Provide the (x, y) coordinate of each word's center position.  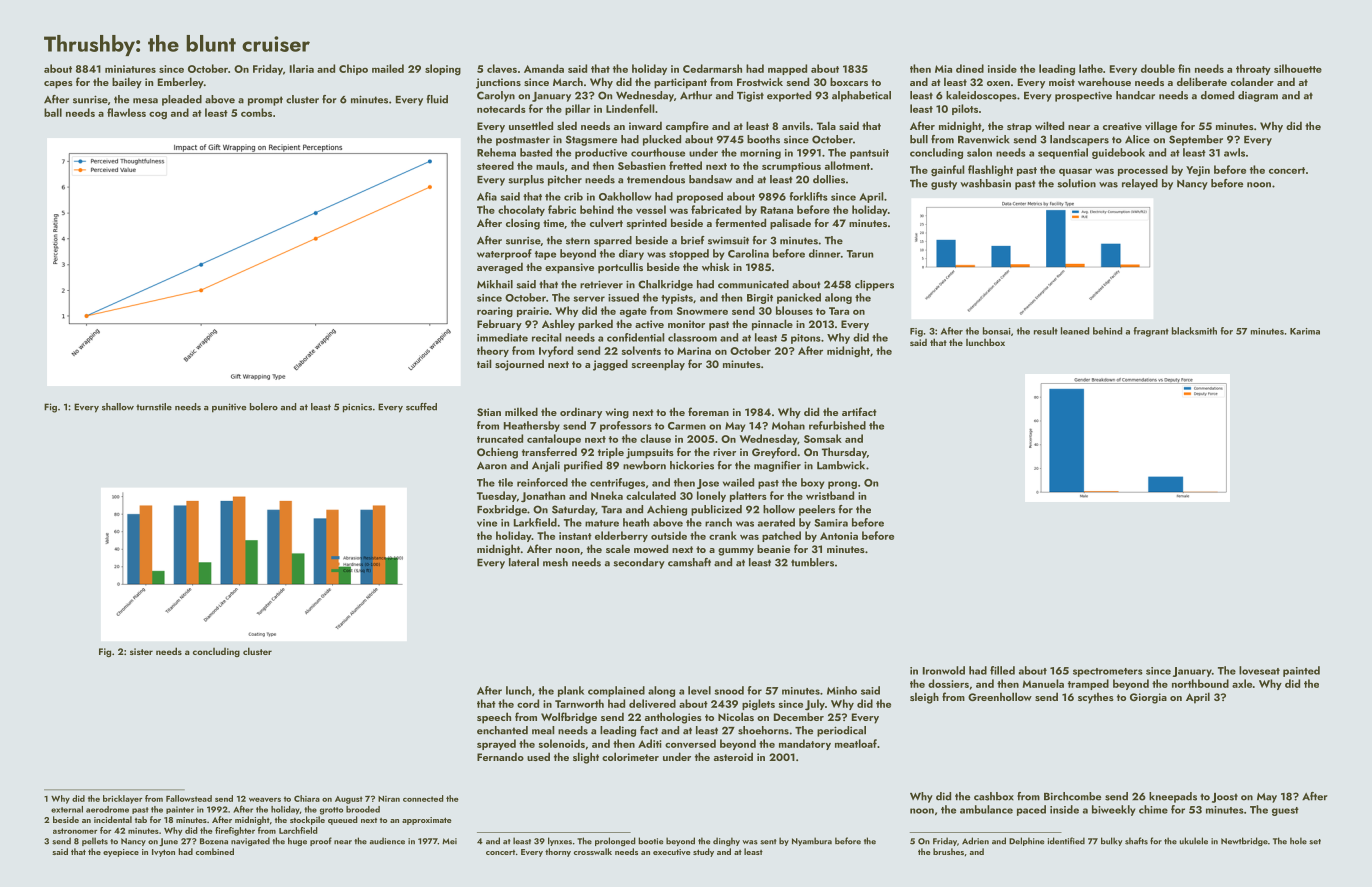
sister (141, 651)
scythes (1096, 698)
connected (423, 798)
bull (919, 139)
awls (1234, 152)
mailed (388, 68)
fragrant (1151, 332)
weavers (265, 799)
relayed (1140, 184)
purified (583, 466)
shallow (118, 407)
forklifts (808, 196)
